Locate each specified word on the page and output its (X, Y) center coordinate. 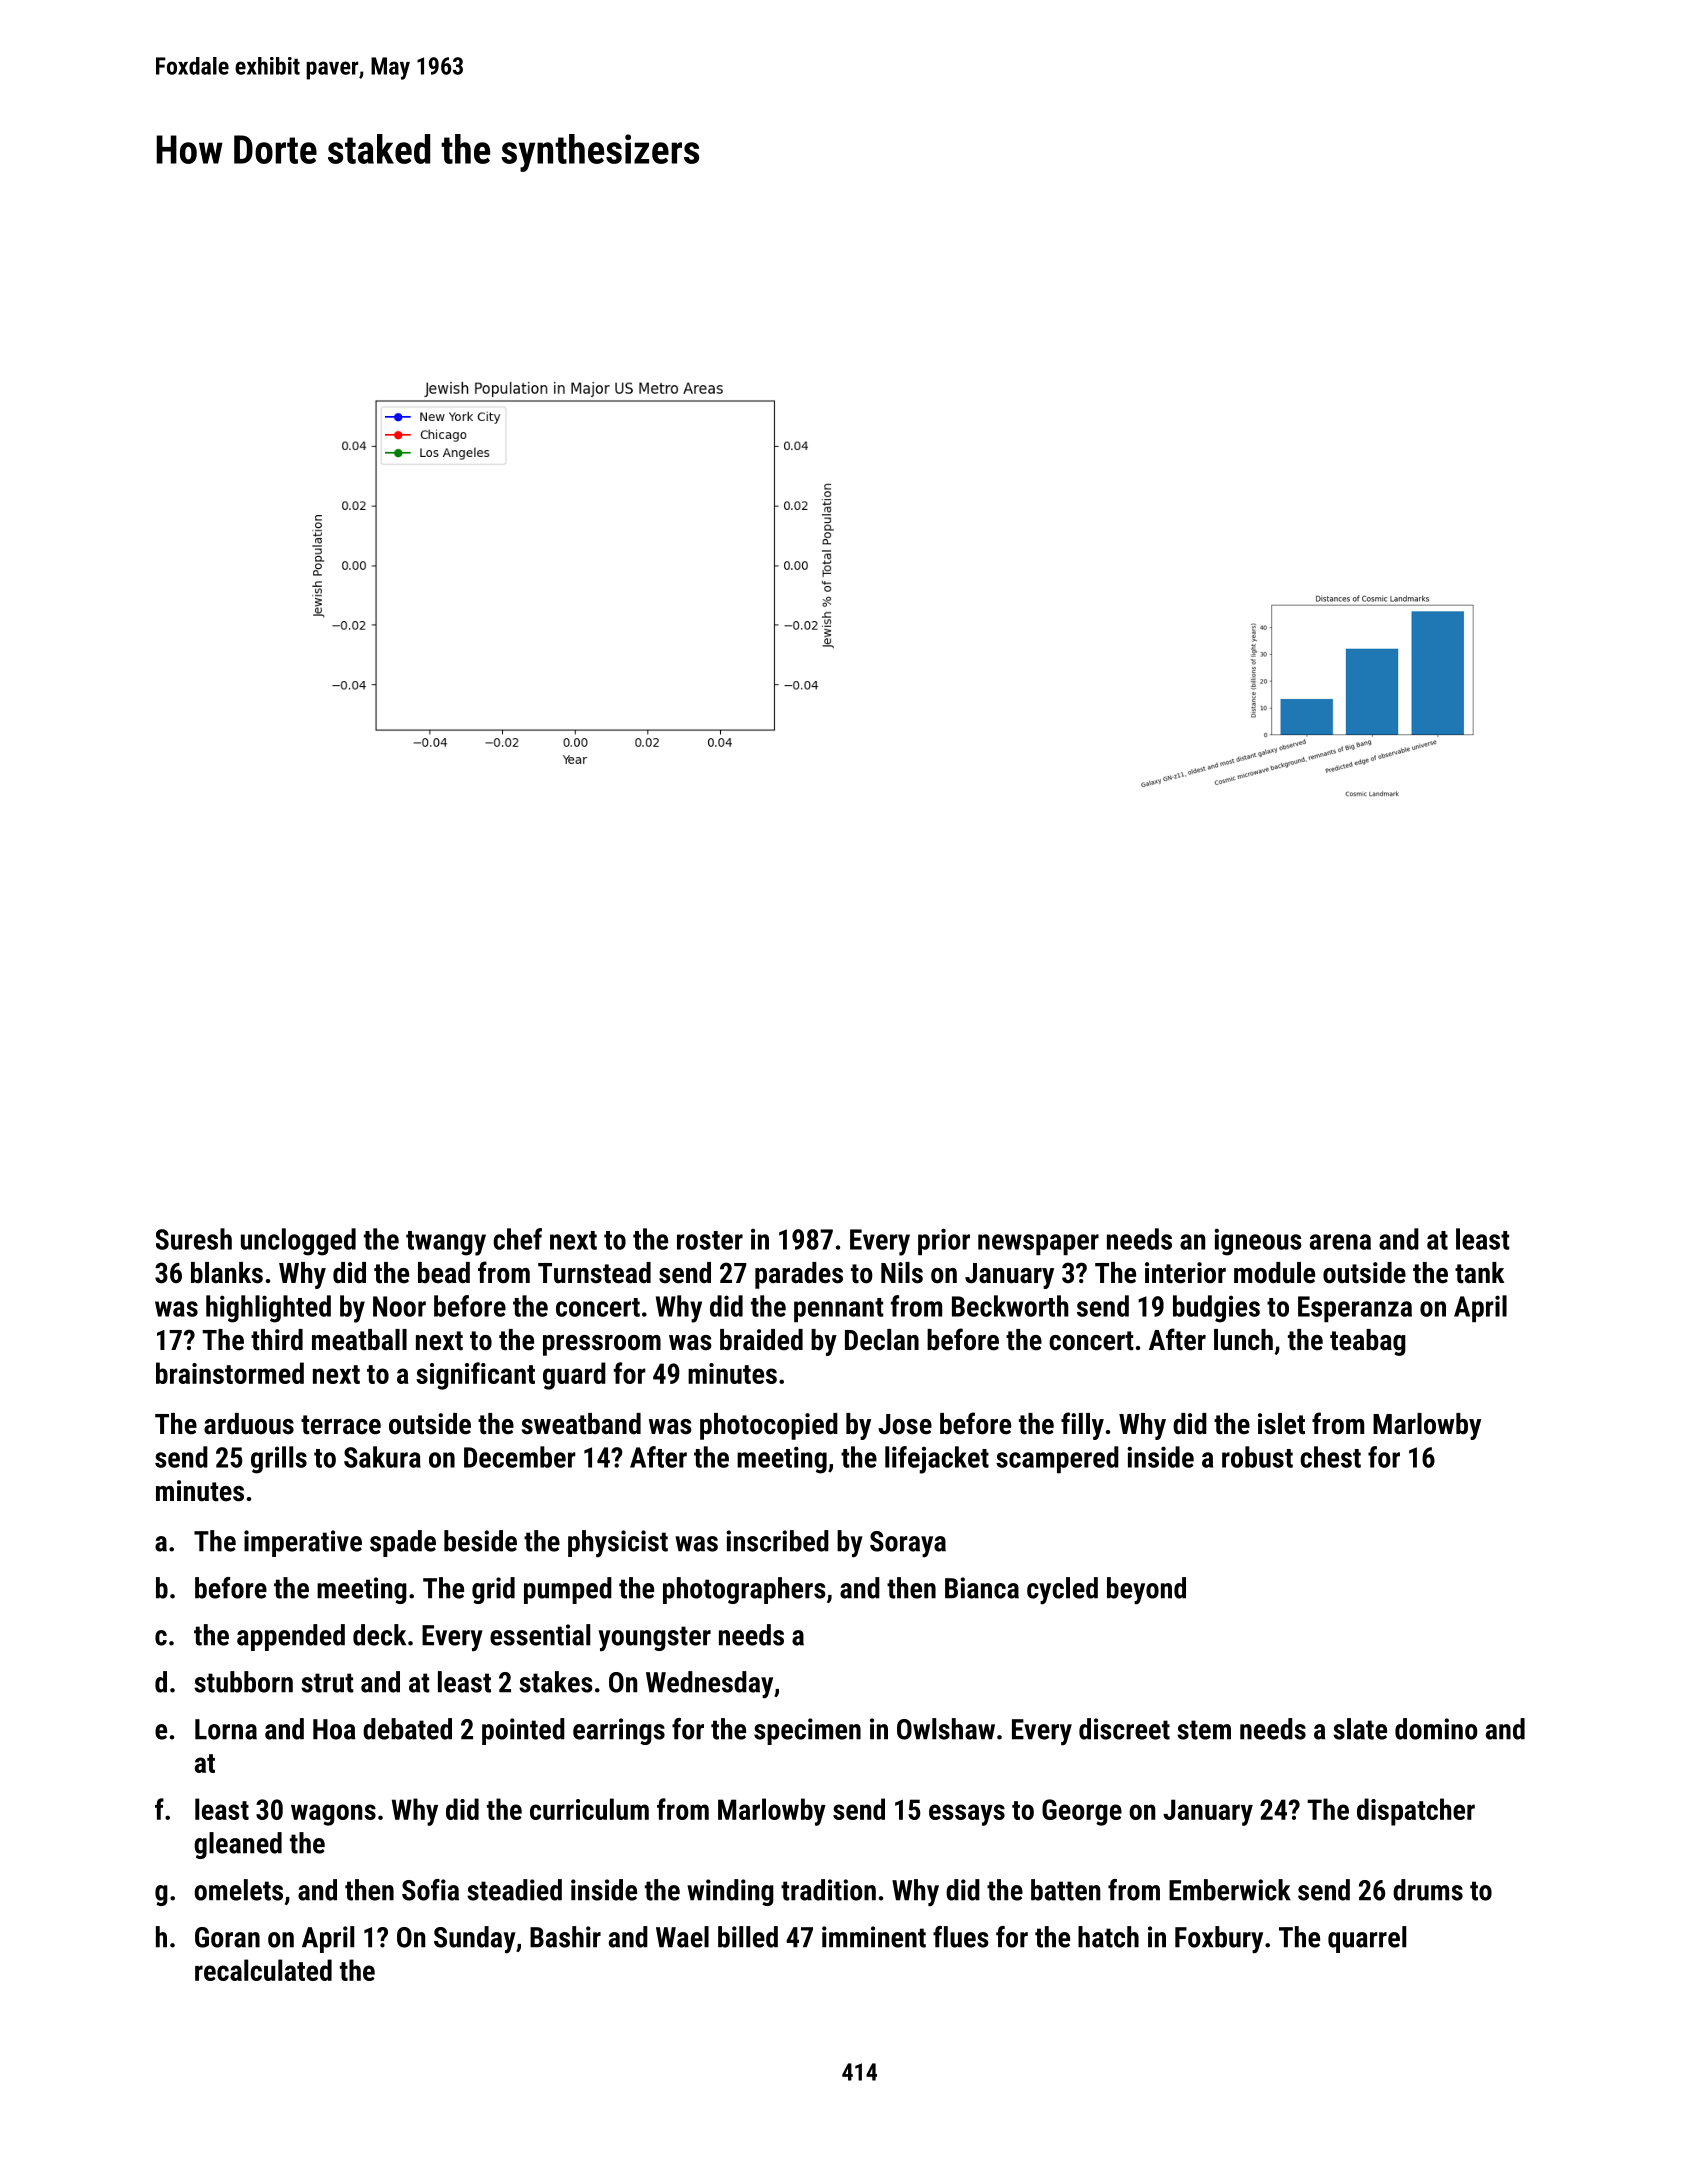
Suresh (194, 1239)
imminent (874, 1937)
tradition (828, 1890)
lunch (1243, 1340)
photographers (744, 1590)
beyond (1146, 1591)
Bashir (565, 1937)
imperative (303, 1543)
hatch (1108, 1937)
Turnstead (594, 1273)
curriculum (589, 1809)
